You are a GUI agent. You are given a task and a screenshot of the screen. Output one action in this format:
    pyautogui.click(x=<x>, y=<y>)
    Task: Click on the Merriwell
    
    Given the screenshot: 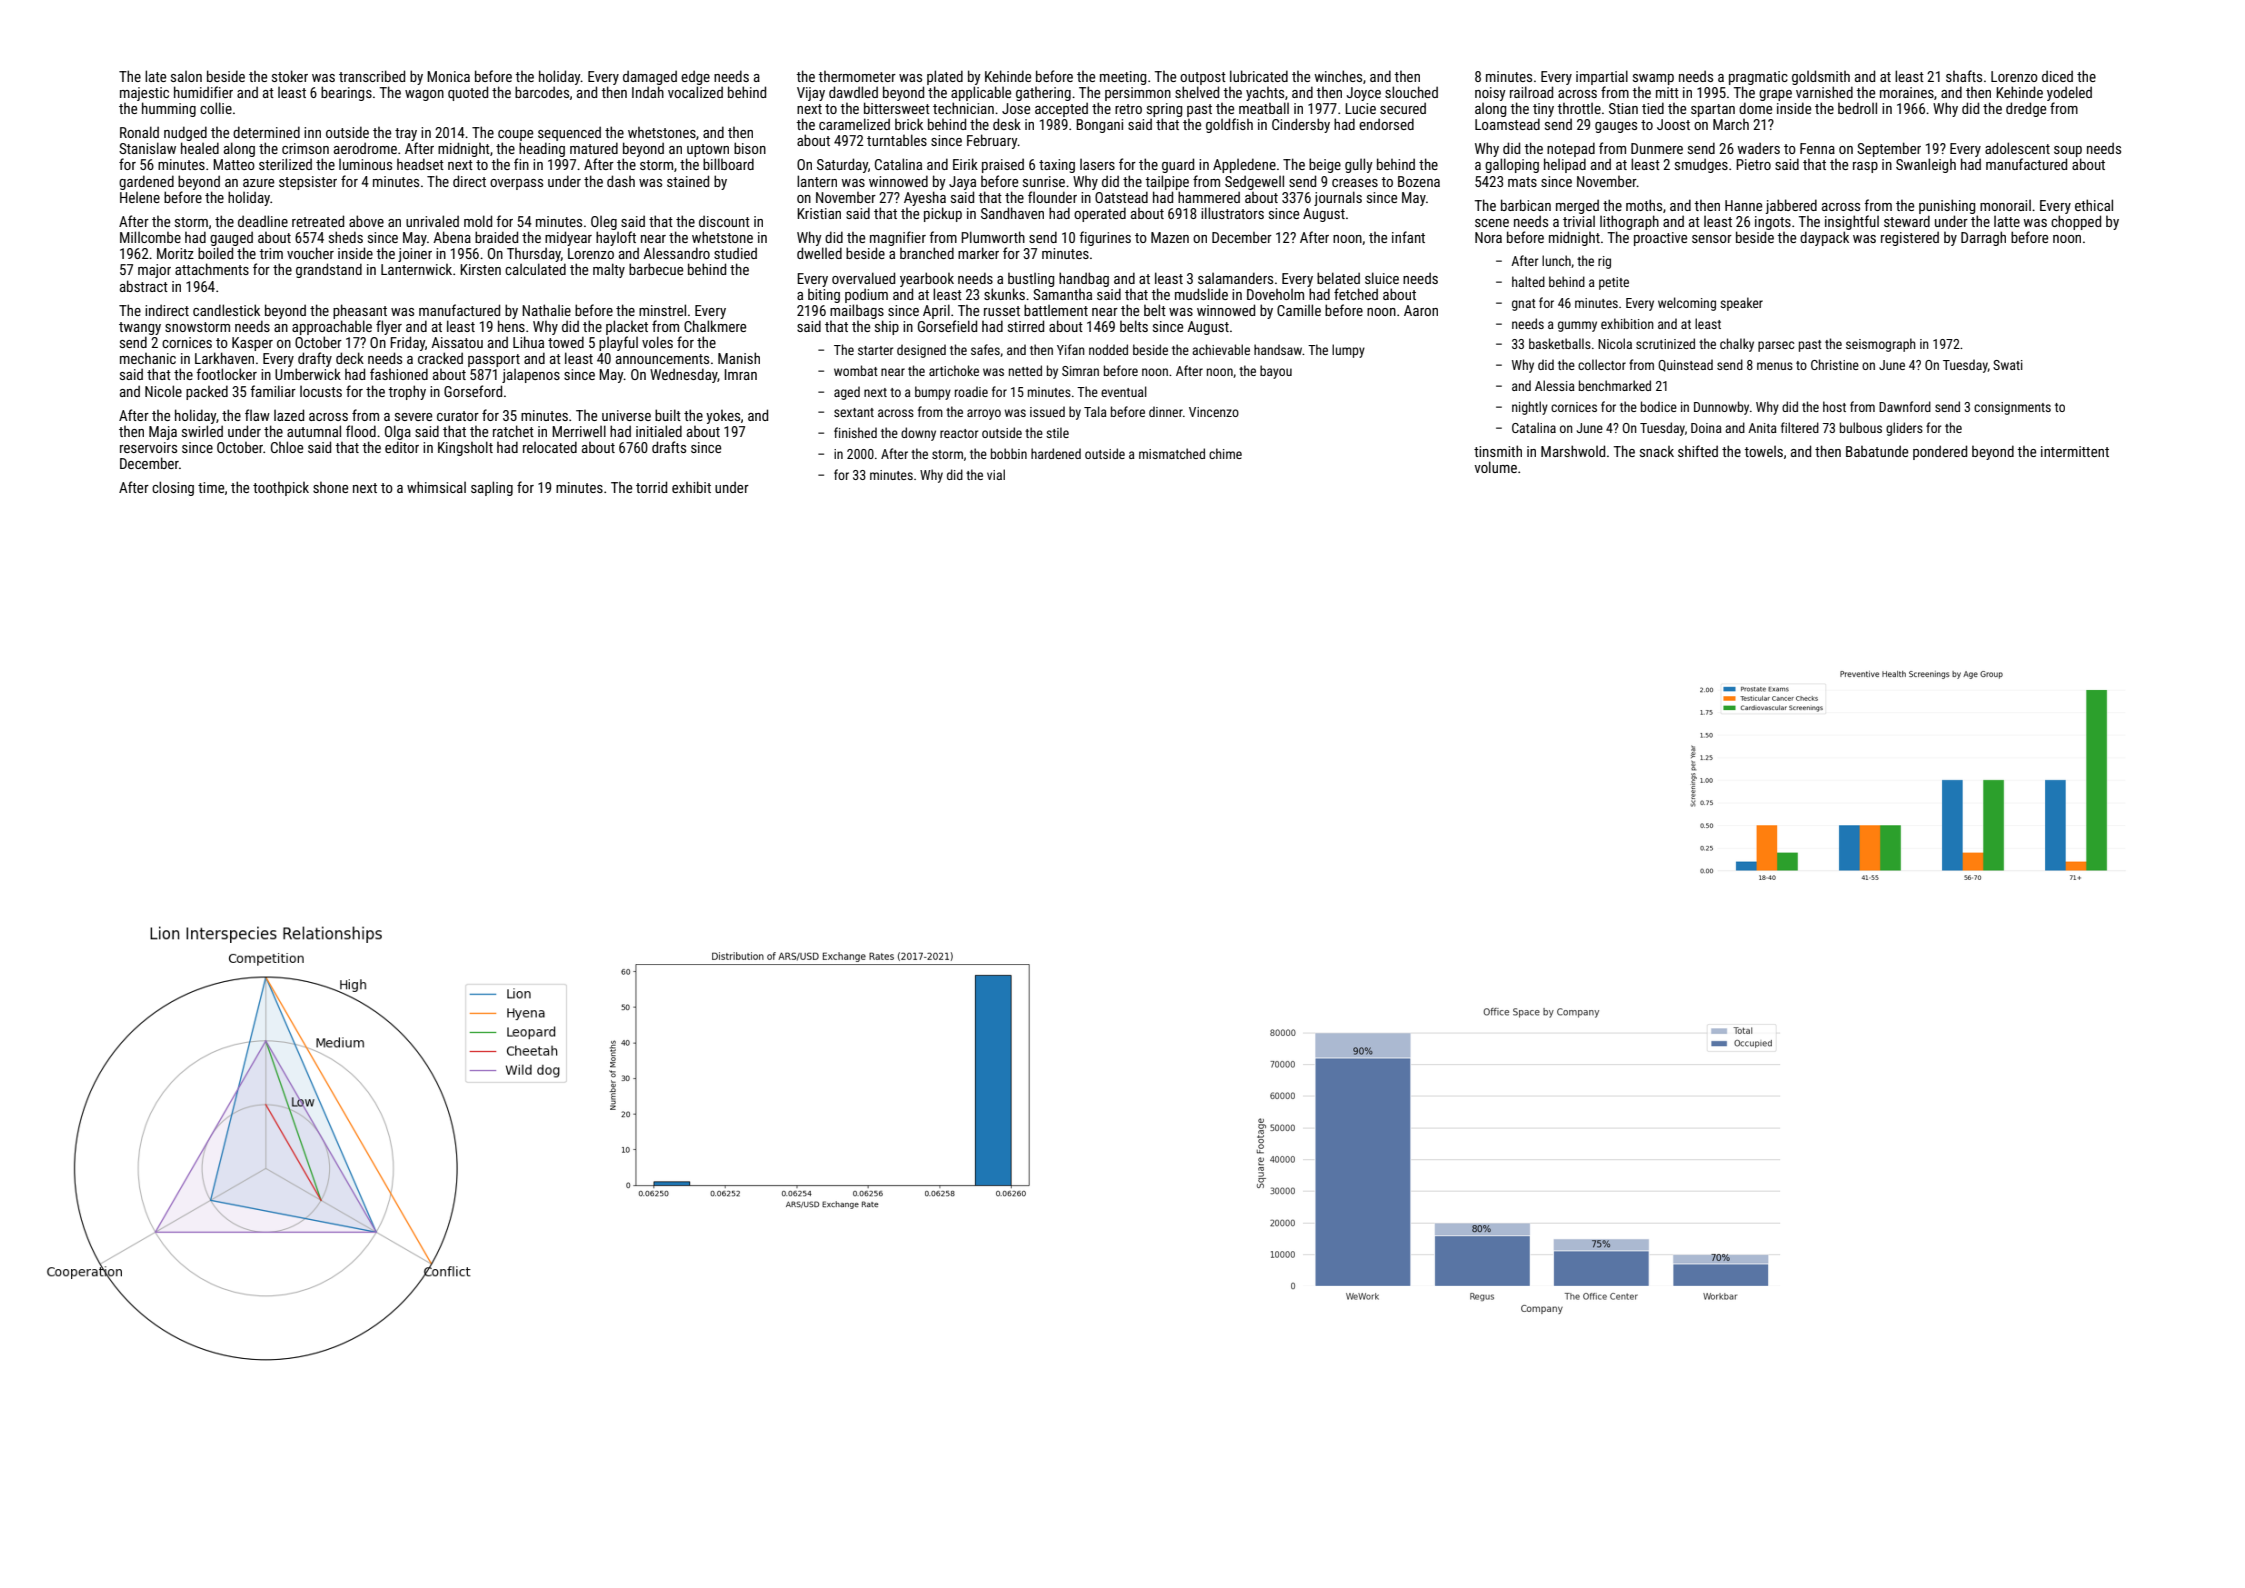 What is the action you would take?
    pyautogui.click(x=579, y=431)
